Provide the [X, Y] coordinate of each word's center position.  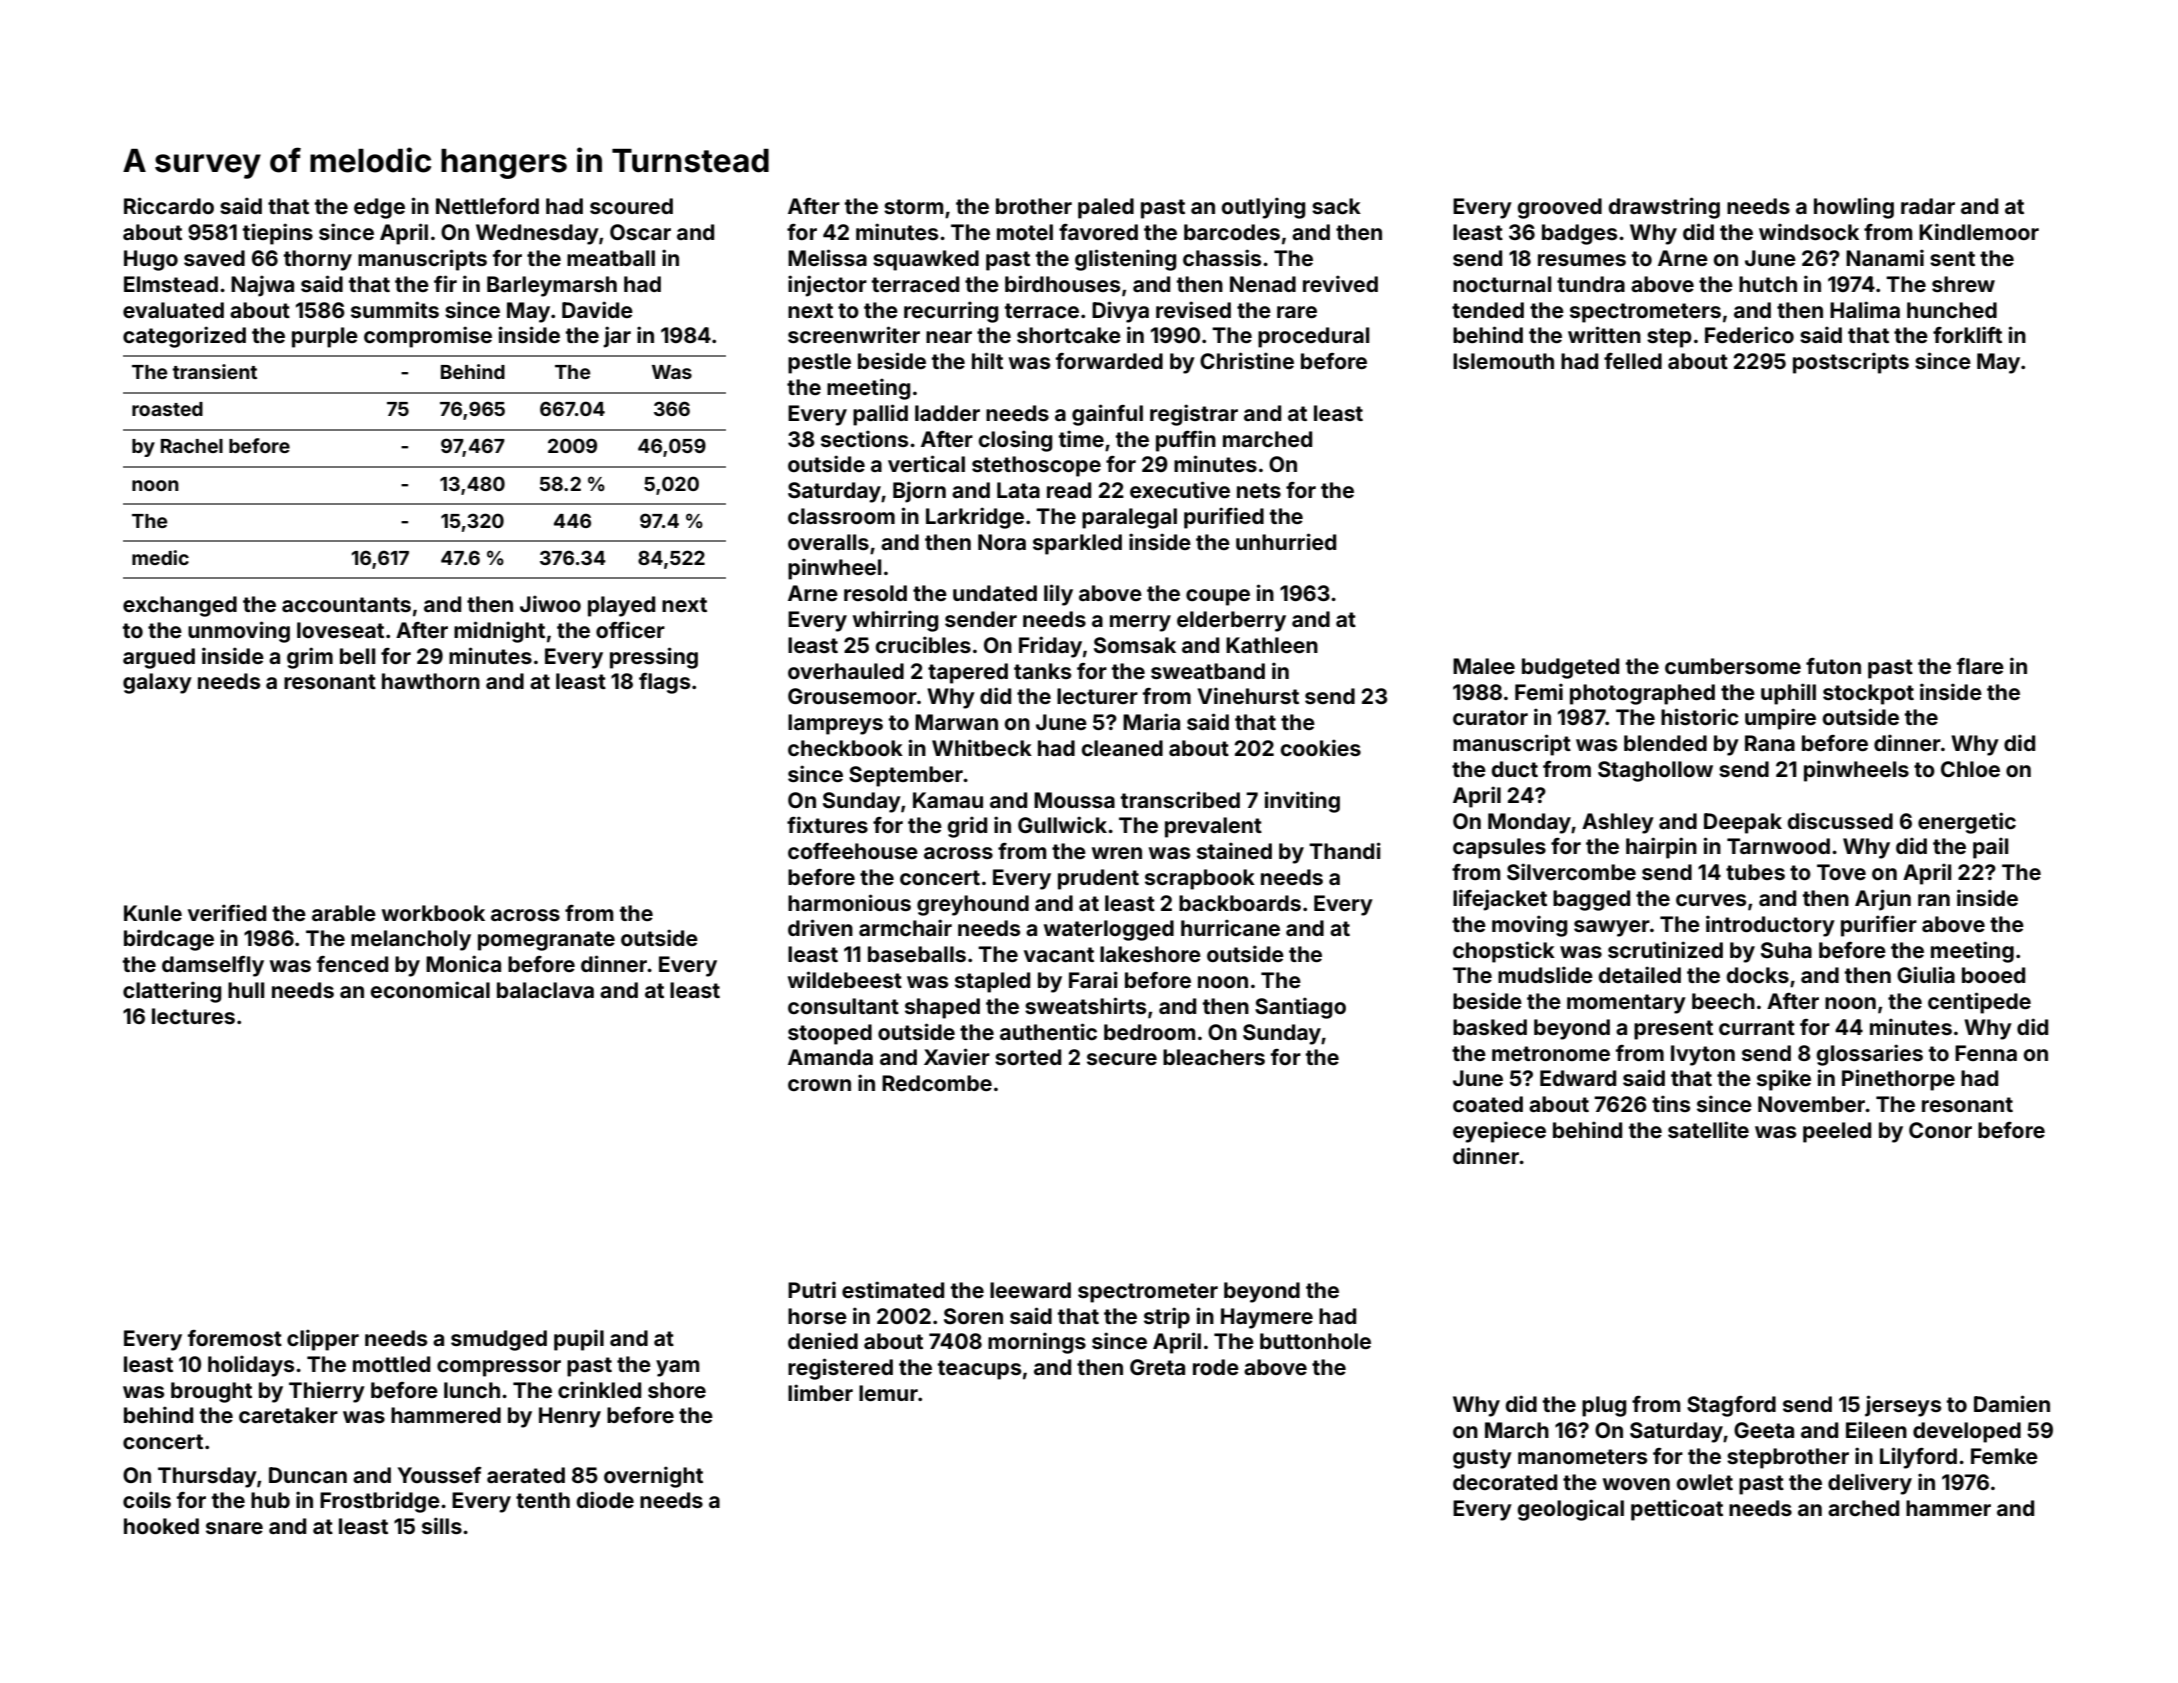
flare [1980, 666]
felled [1633, 361]
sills [442, 1525]
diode [605, 1499]
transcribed [1180, 799]
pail [1990, 848]
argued [159, 658]
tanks [1042, 671]
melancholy [411, 940]
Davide [597, 309]
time [1081, 438]
